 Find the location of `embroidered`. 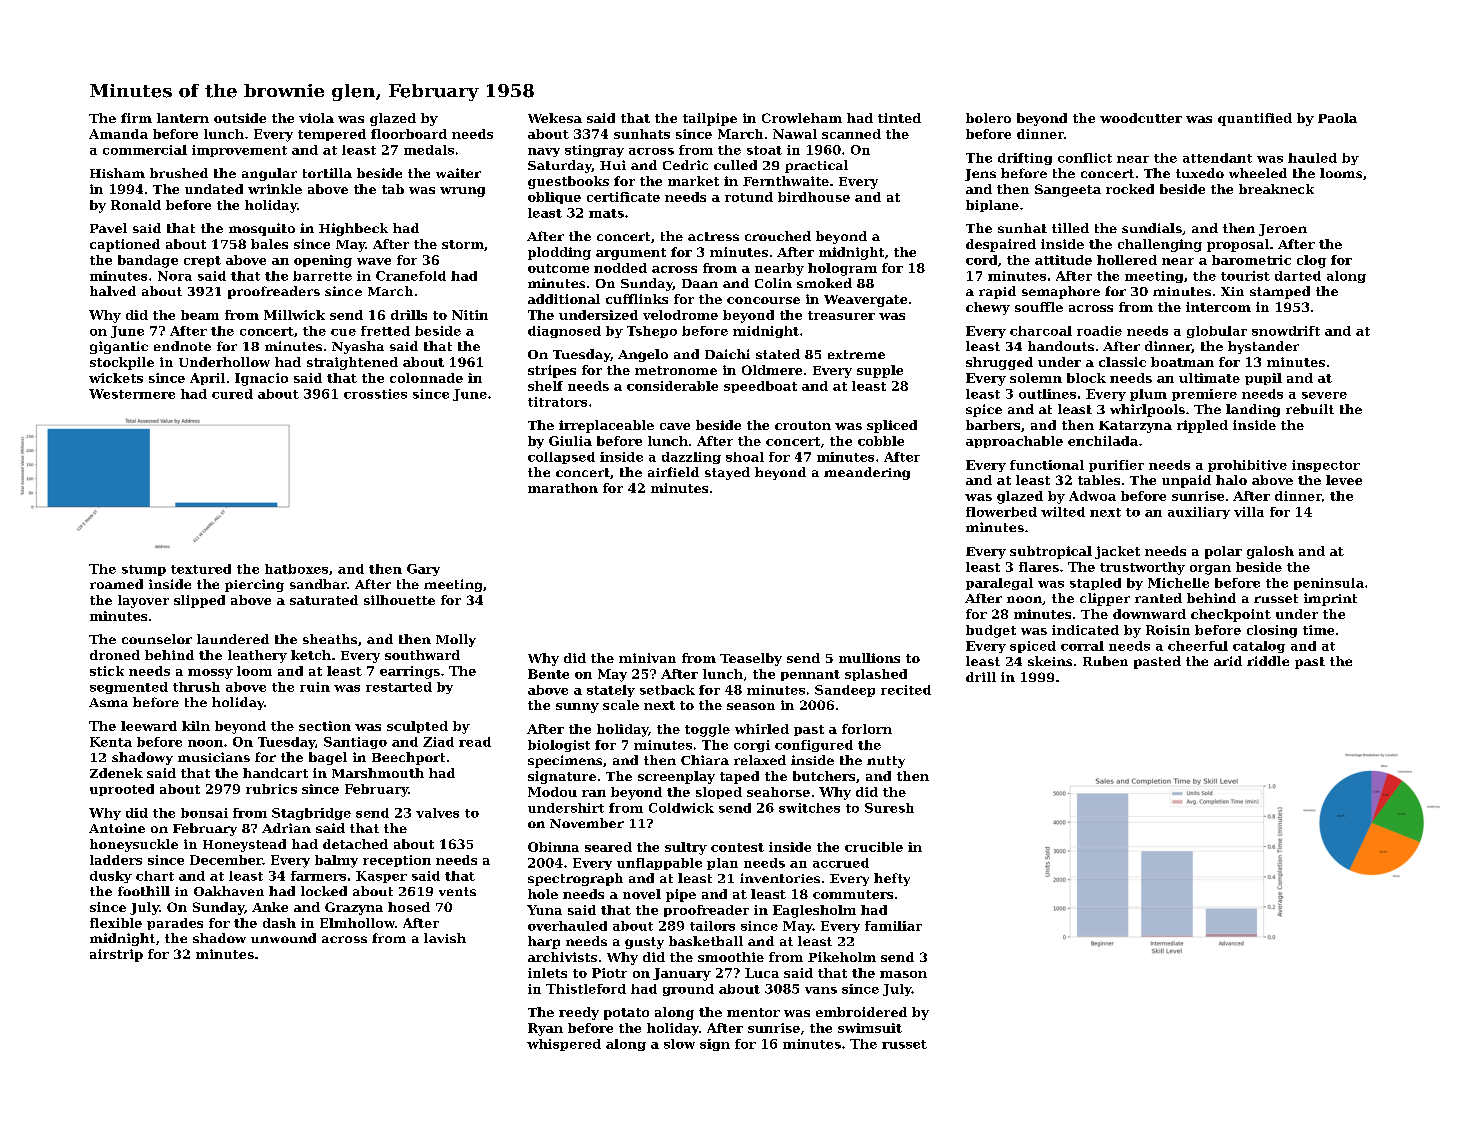

embroidered is located at coordinates (861, 1012).
